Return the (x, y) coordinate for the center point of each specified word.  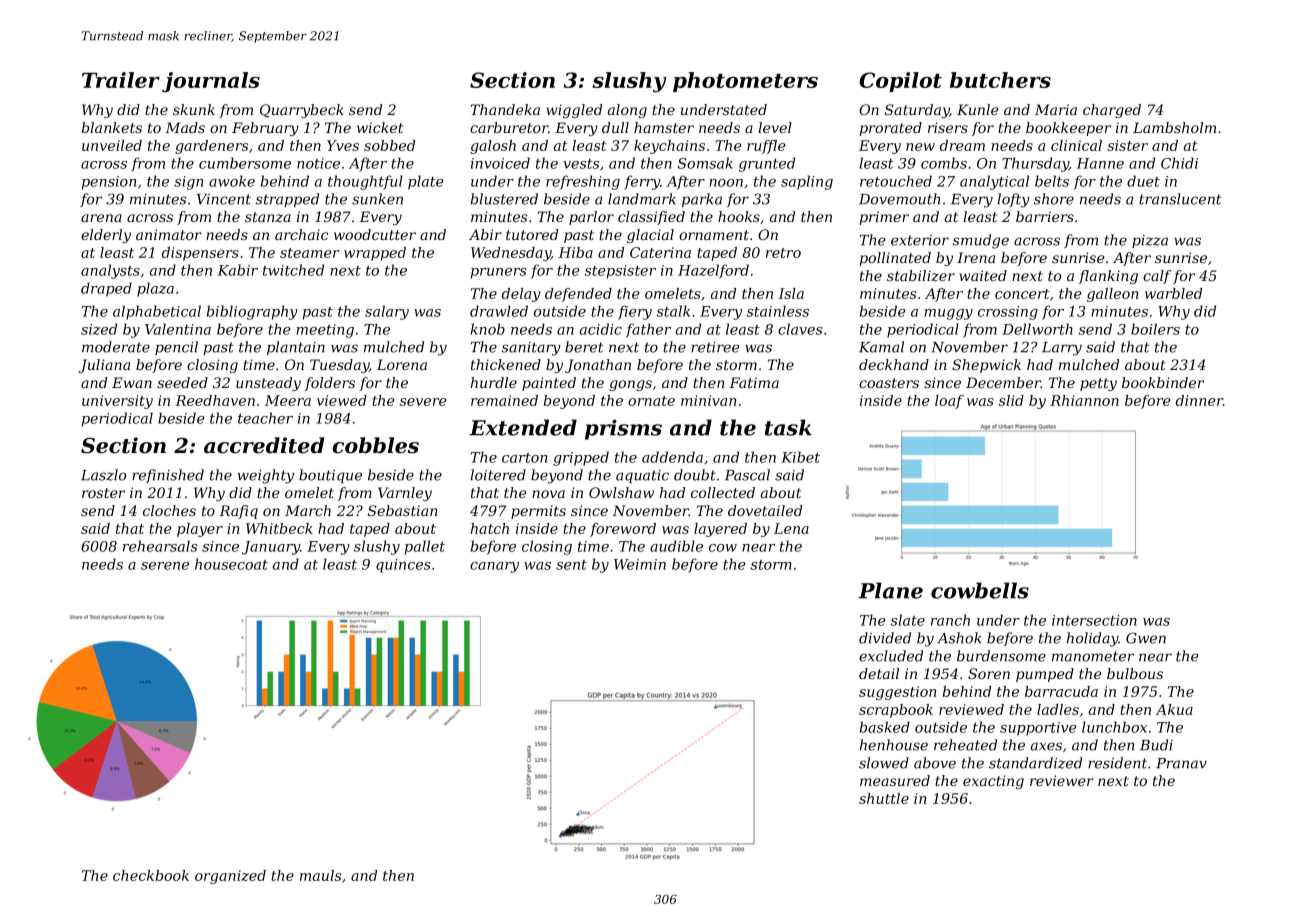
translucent (1180, 199)
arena (101, 218)
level (775, 127)
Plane (890, 590)
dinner (1199, 400)
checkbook (151, 875)
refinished (168, 476)
